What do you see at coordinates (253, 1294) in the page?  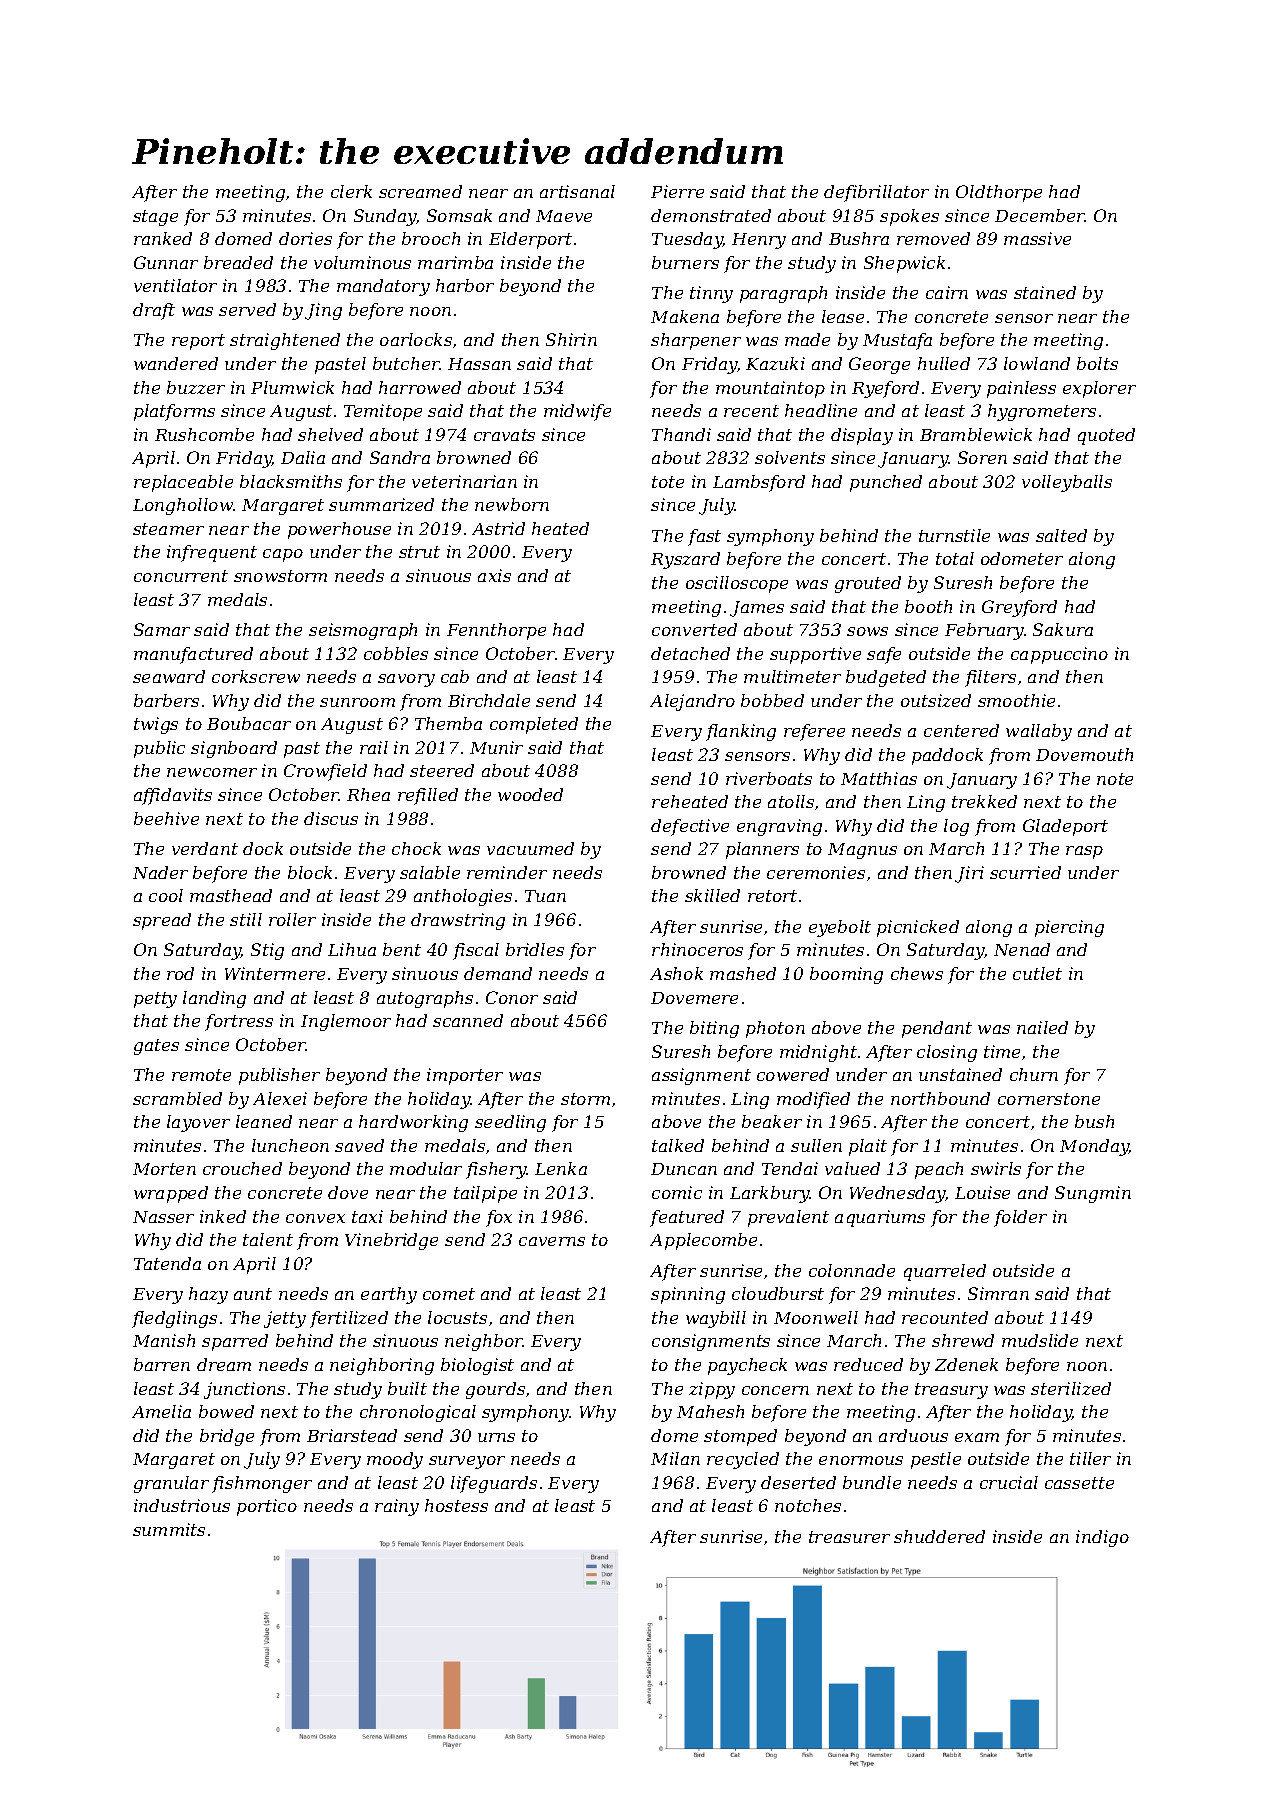 I see `aunt` at bounding box center [253, 1294].
